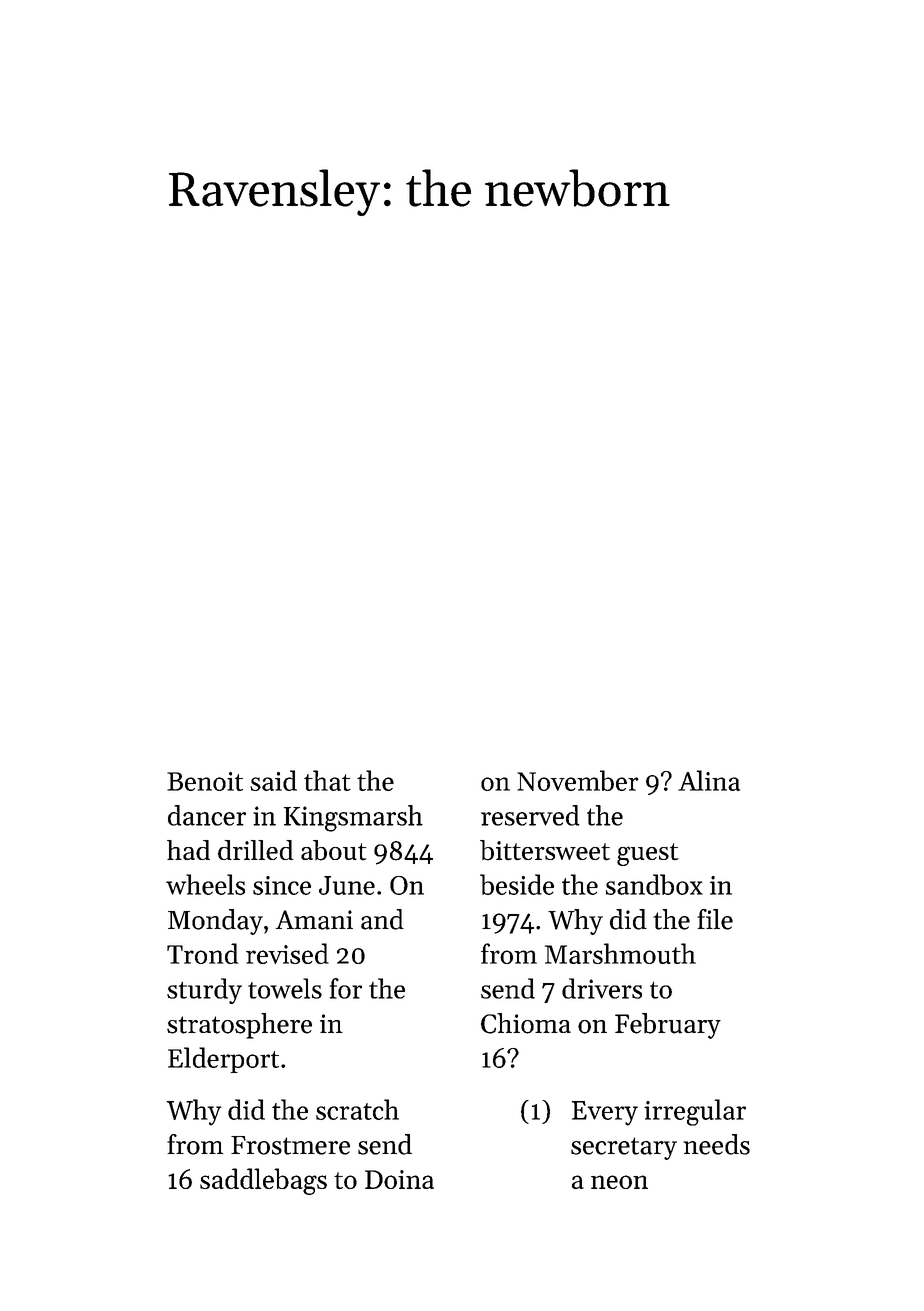  Describe the element at coordinates (327, 780) in the page. I see `that` at that location.
